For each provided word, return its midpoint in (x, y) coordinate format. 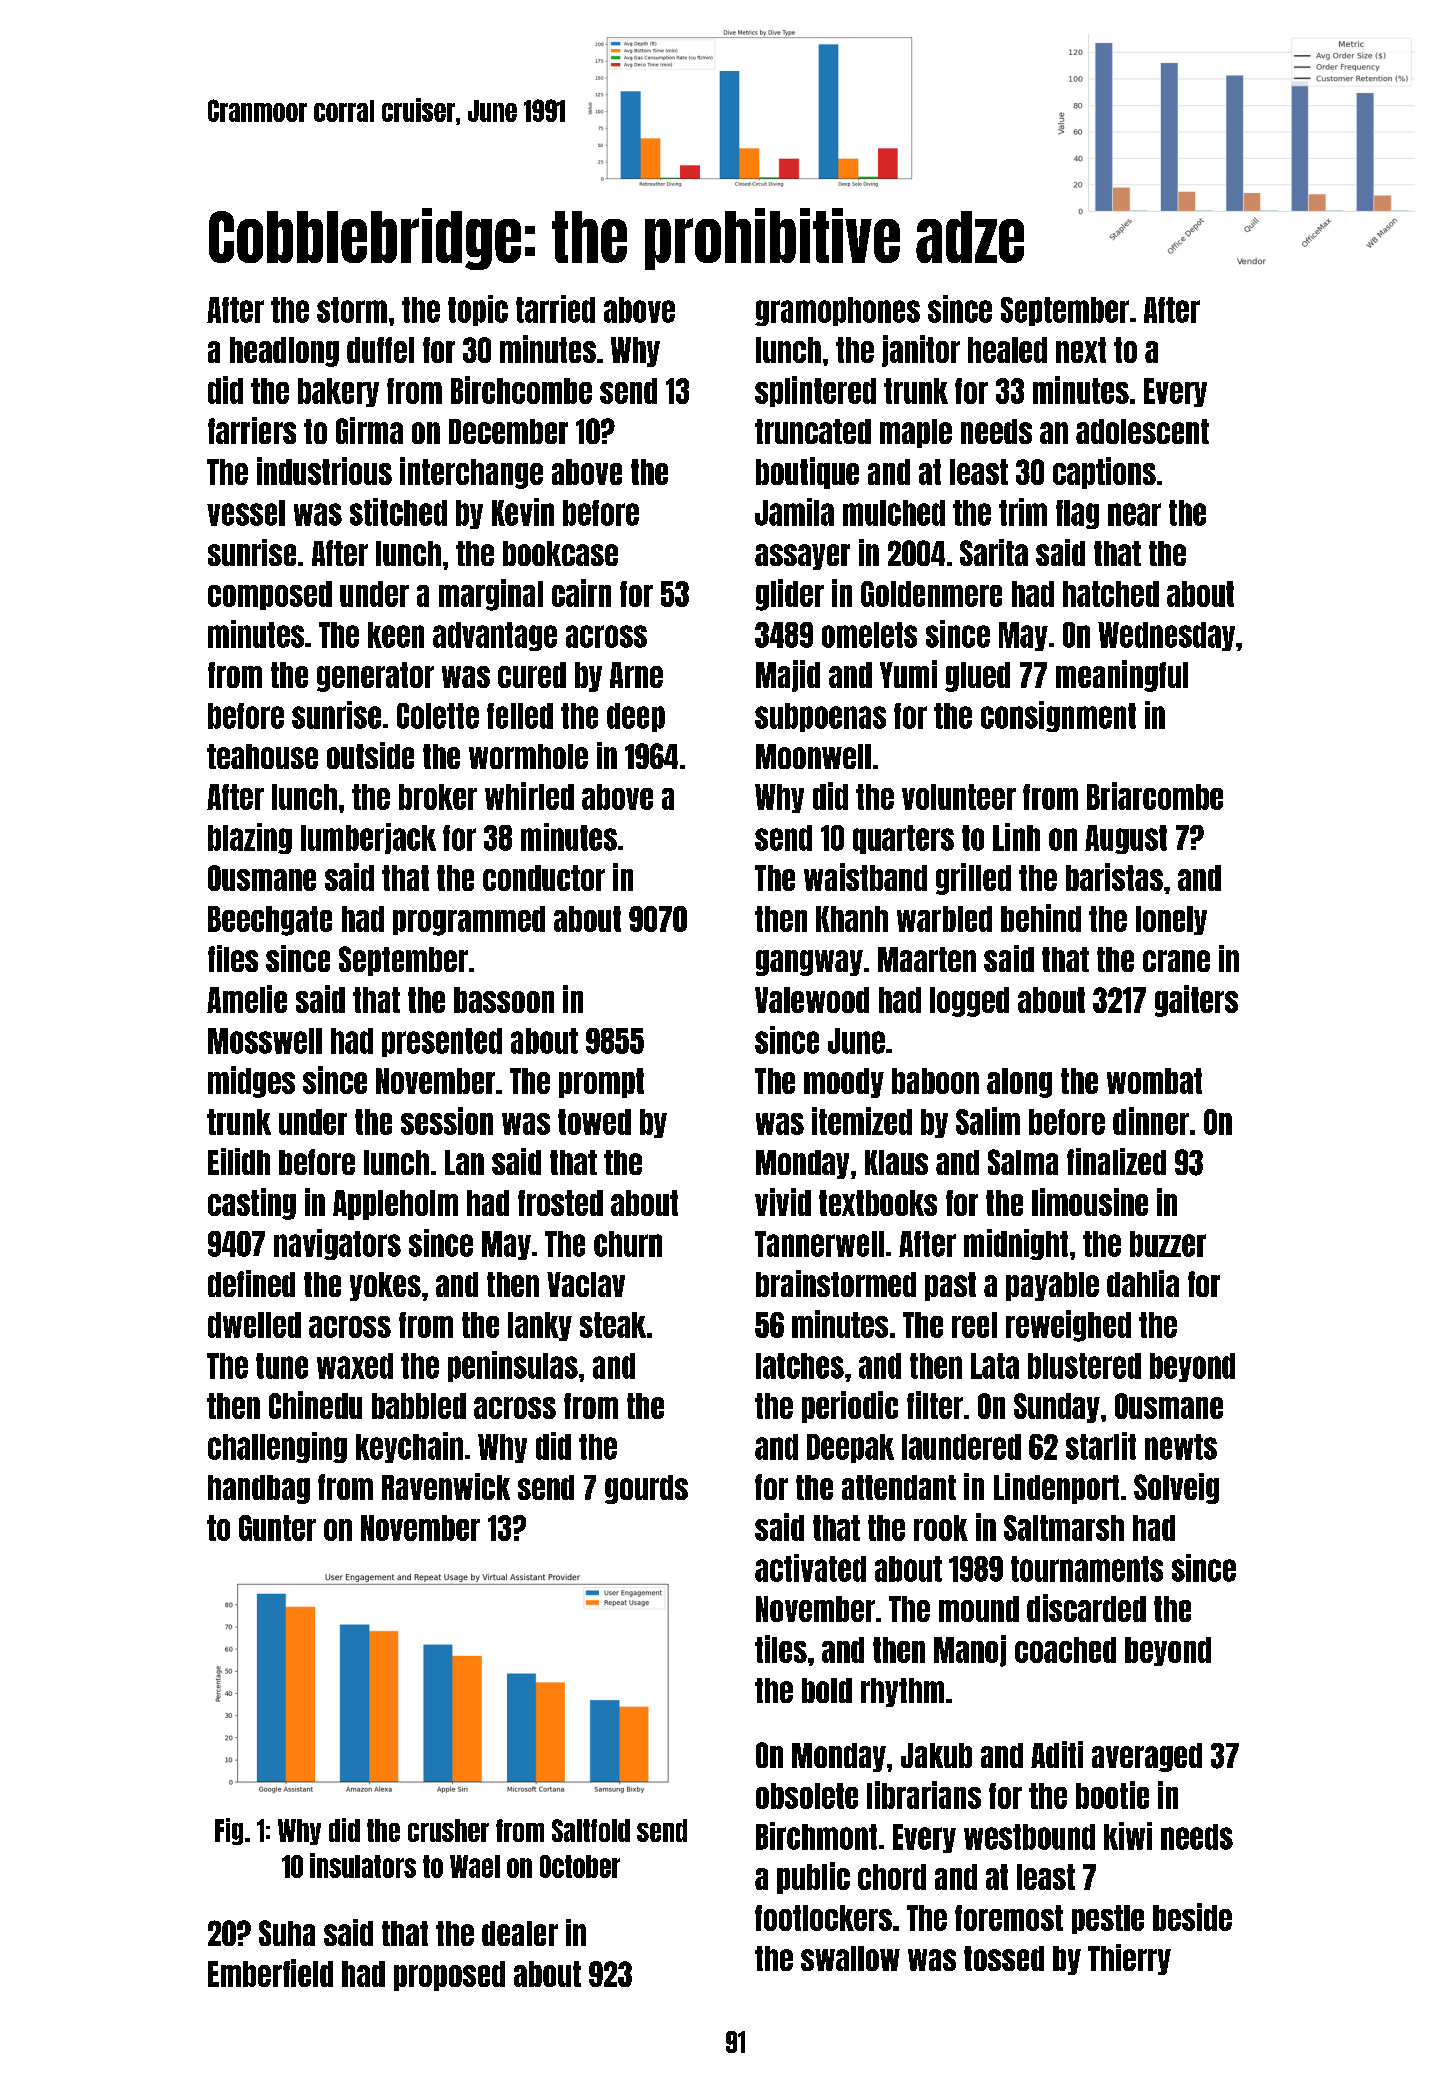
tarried (555, 309)
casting (252, 1204)
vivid (783, 1202)
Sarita (994, 552)
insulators (363, 1865)
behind (1041, 918)
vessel (246, 513)
